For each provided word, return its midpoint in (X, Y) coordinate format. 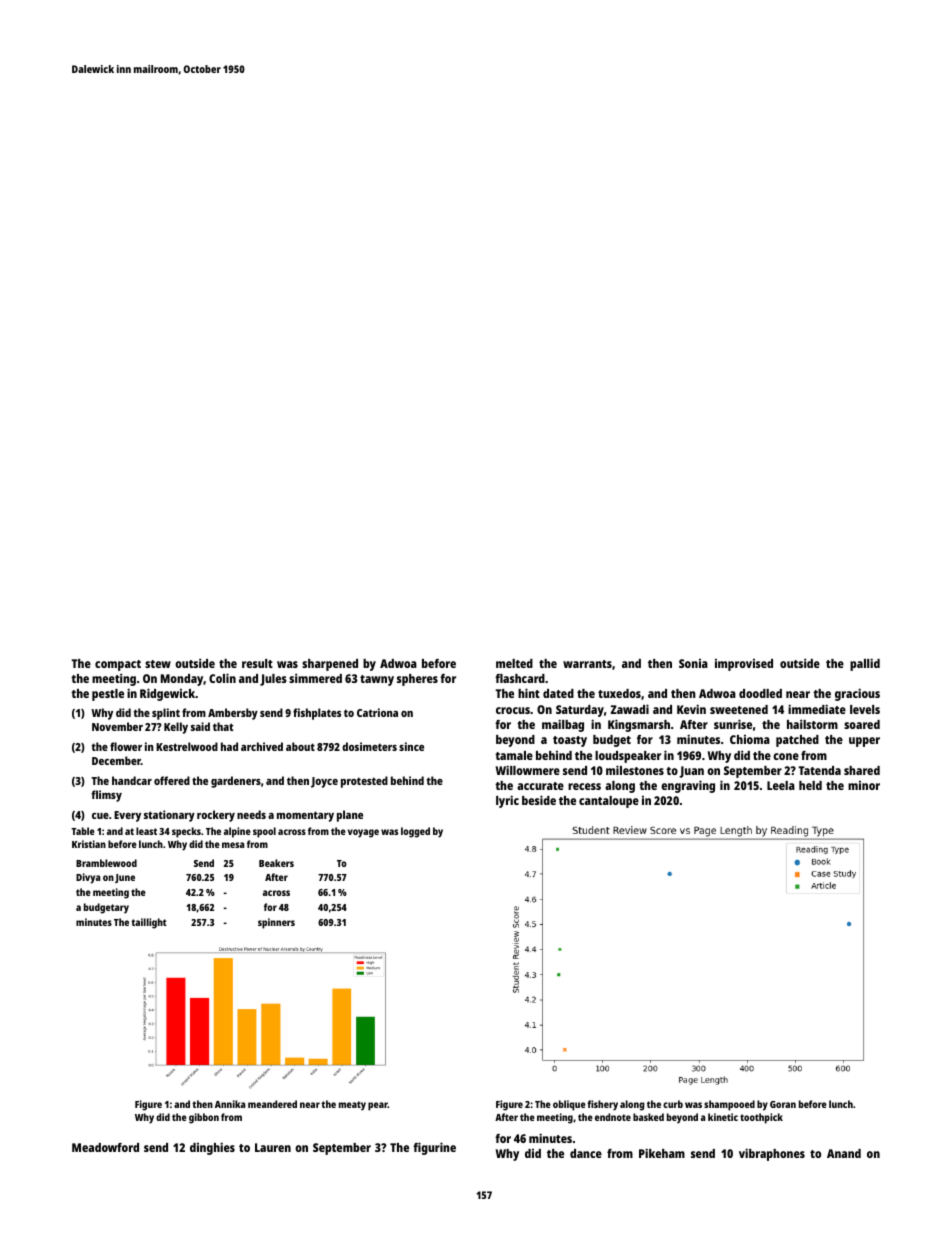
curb (673, 1104)
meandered (272, 1104)
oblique (569, 1105)
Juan (691, 772)
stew (158, 664)
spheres (417, 680)
